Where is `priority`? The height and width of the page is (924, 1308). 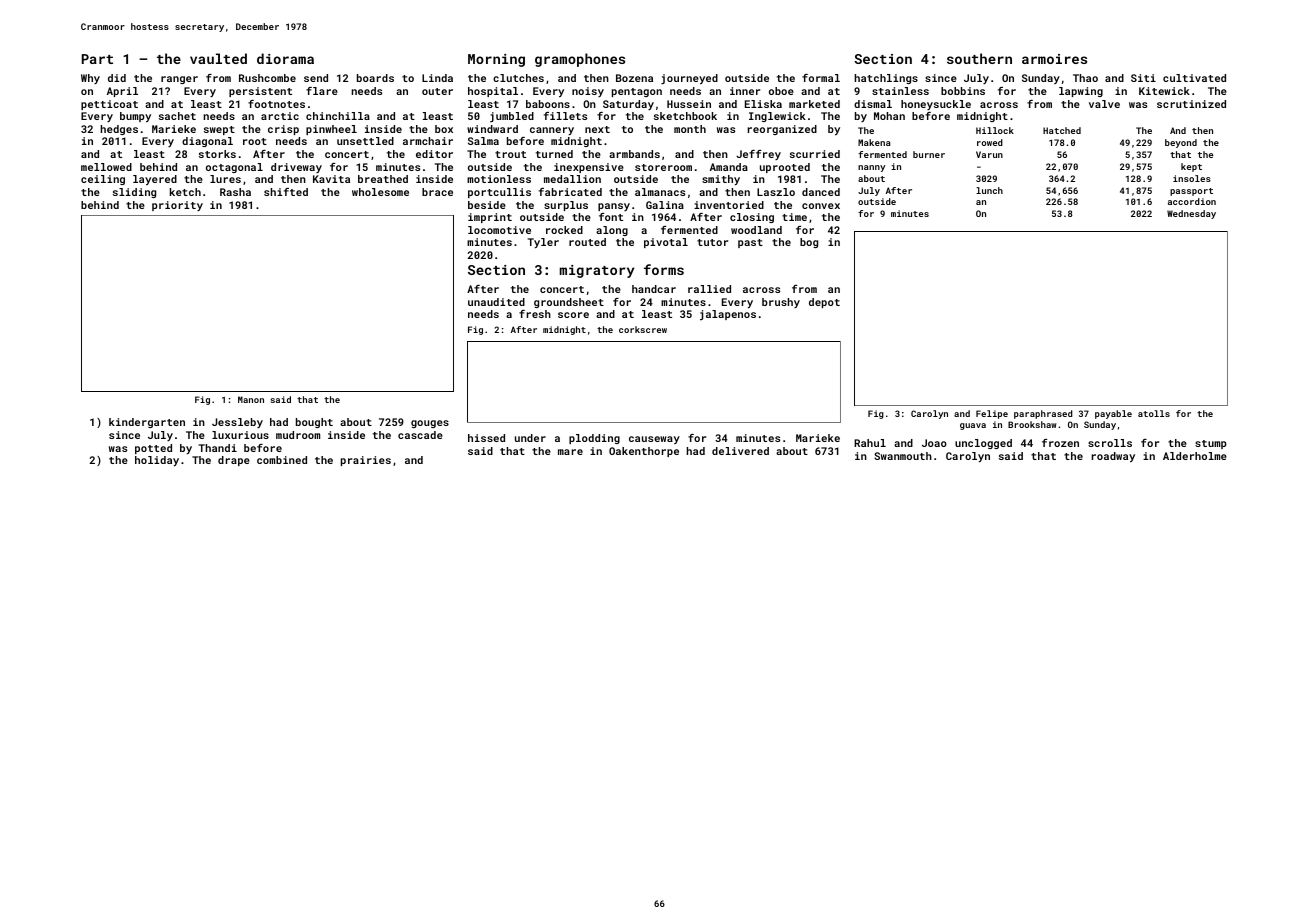 priority is located at coordinates (177, 206).
